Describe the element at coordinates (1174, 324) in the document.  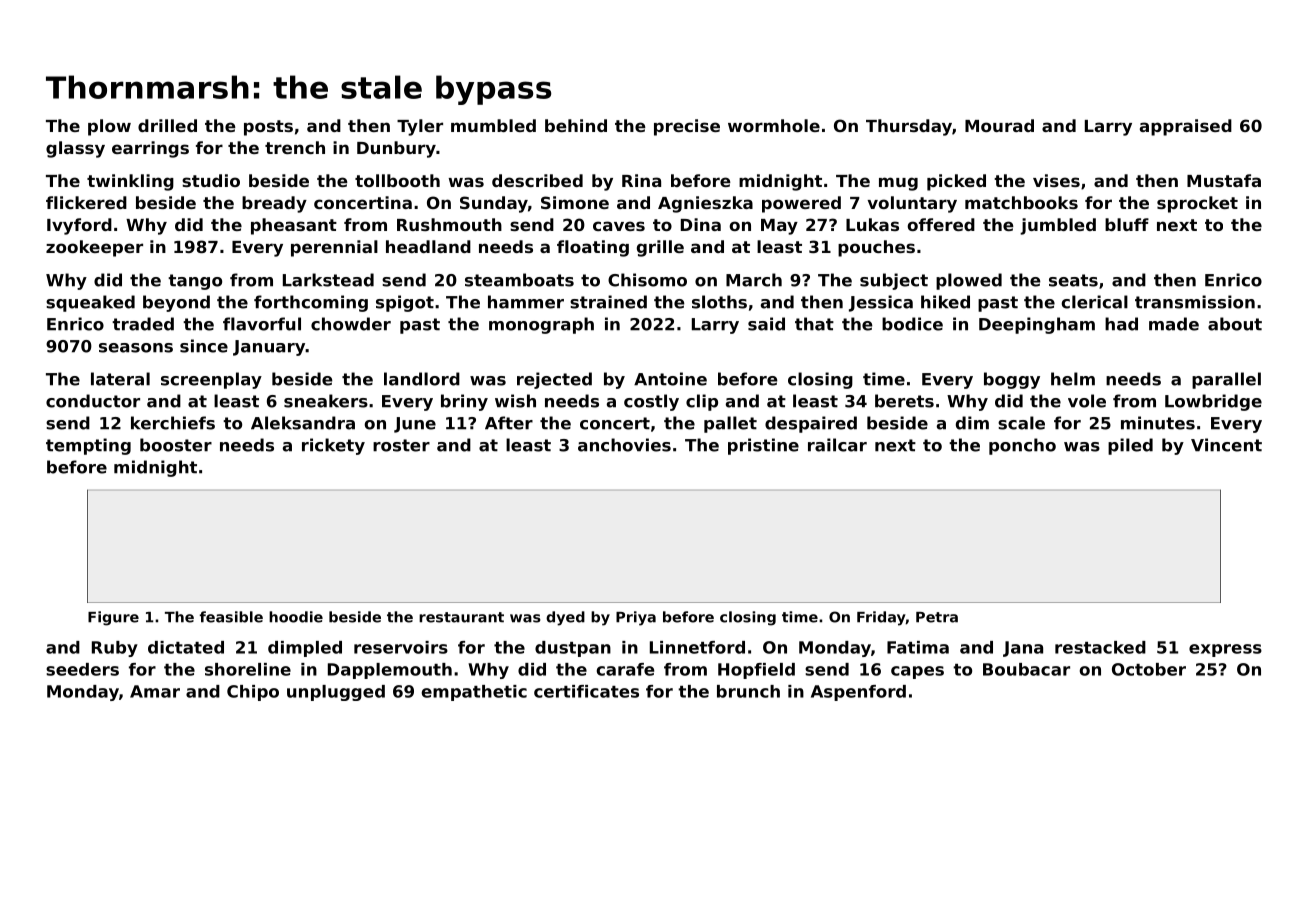
I see `made` at that location.
